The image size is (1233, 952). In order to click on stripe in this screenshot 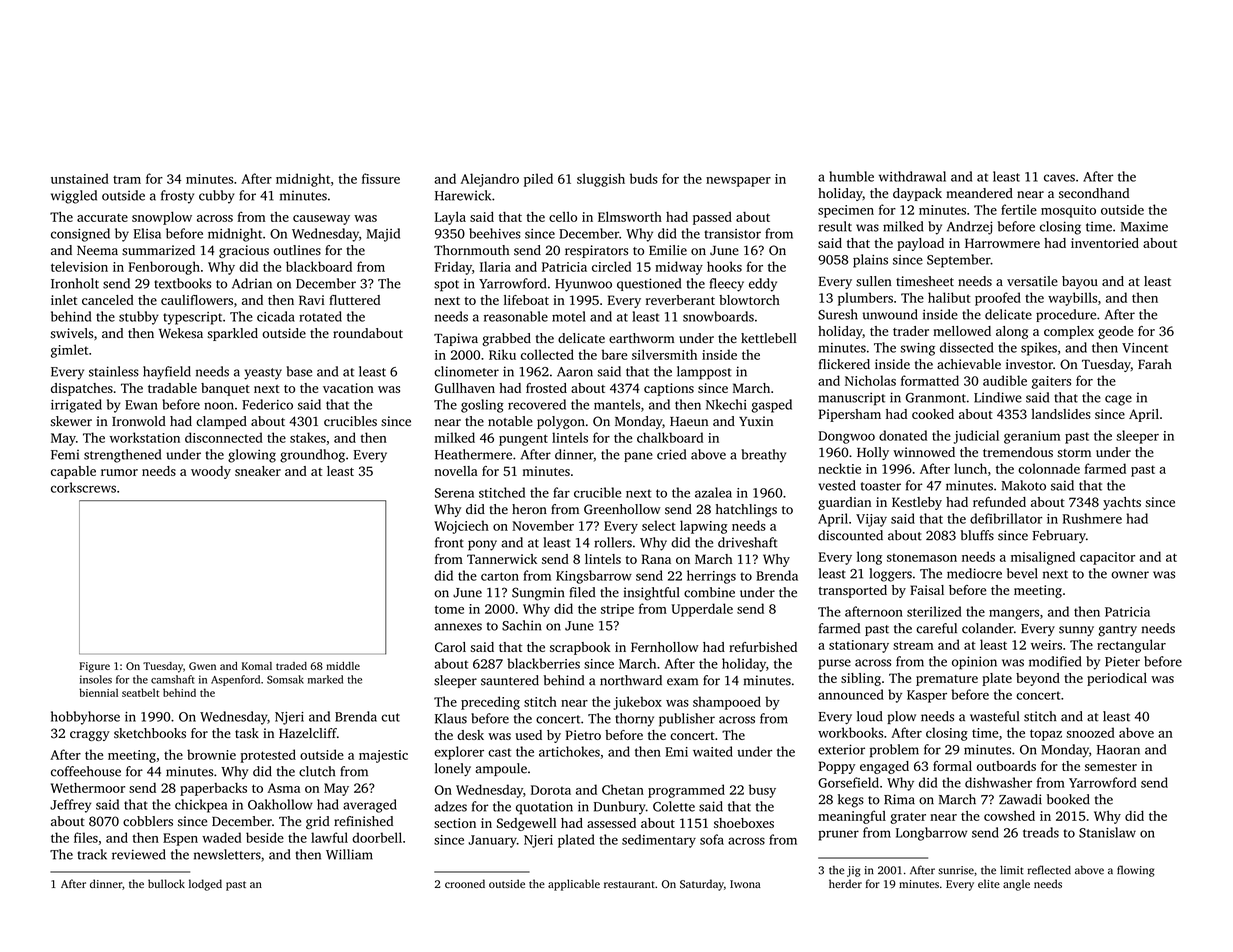, I will do `click(617, 610)`.
